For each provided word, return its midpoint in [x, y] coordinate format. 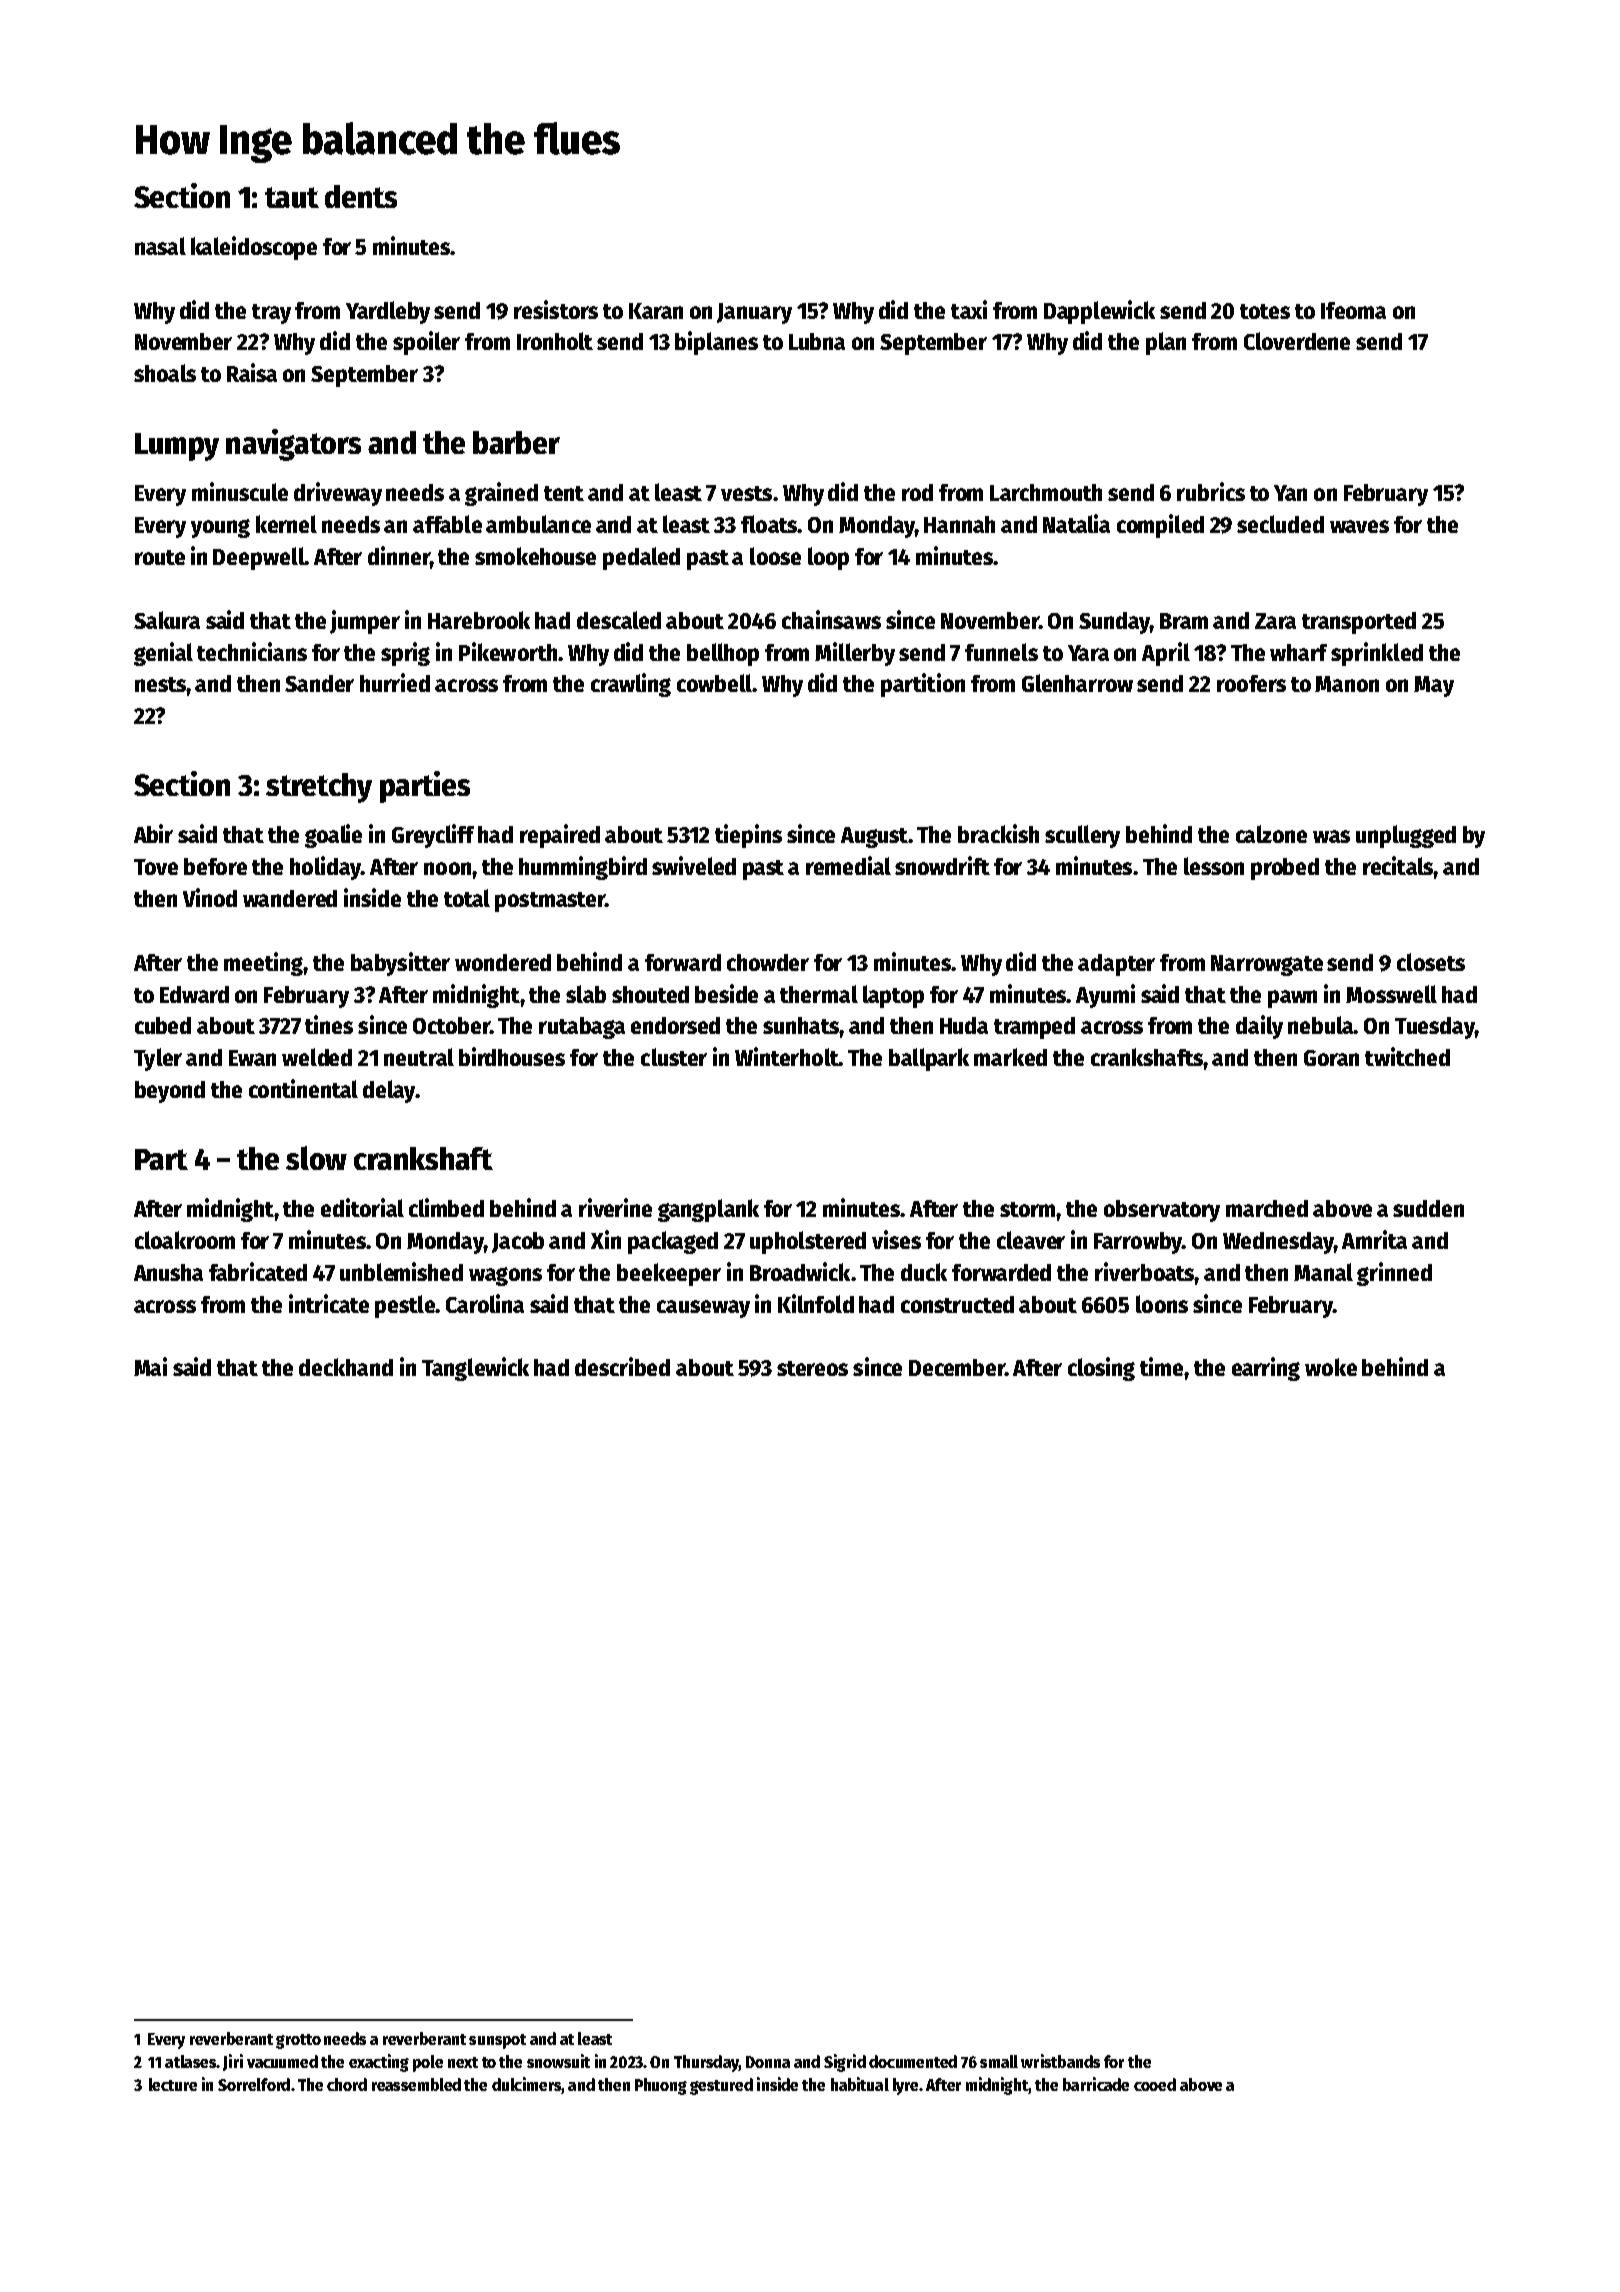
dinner [399, 555]
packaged [673, 1242]
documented [913, 2061]
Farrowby [1138, 1243]
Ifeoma [1353, 310]
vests [746, 493]
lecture [173, 2084]
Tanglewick [475, 1369]
